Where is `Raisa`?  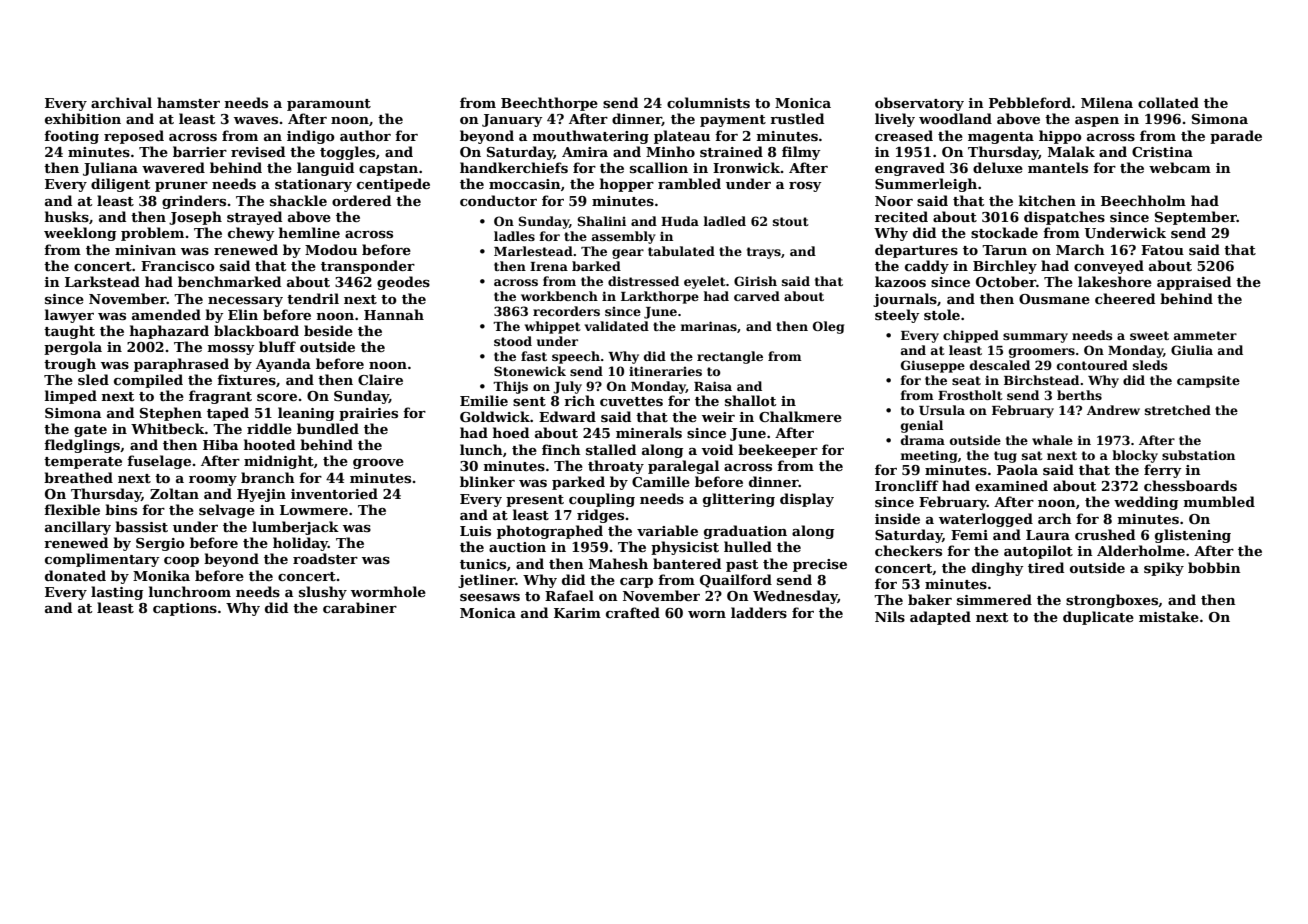 Raisa is located at coordinates (713, 386).
